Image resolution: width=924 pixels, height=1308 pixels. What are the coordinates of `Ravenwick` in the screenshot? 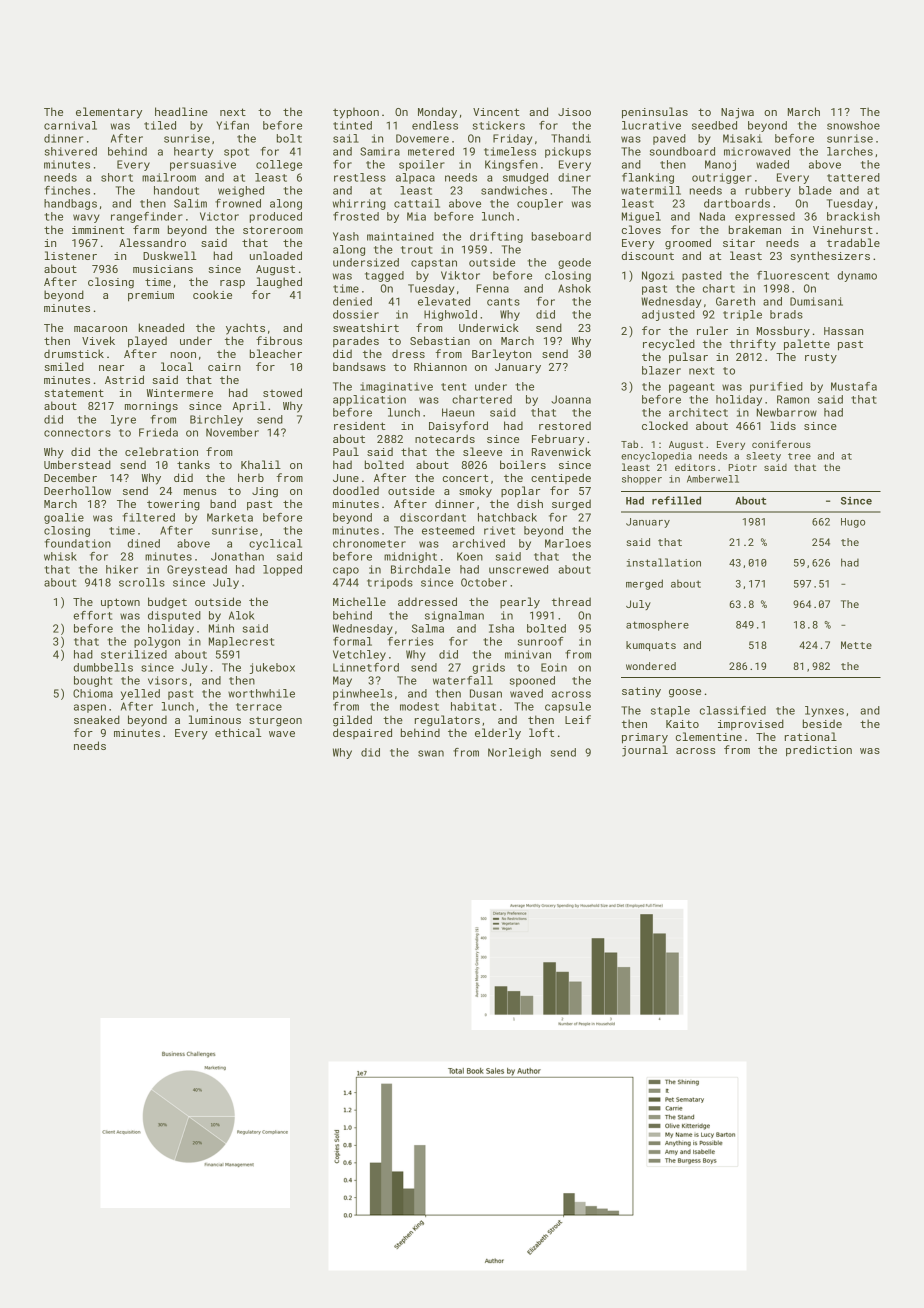 It's located at (561, 451).
